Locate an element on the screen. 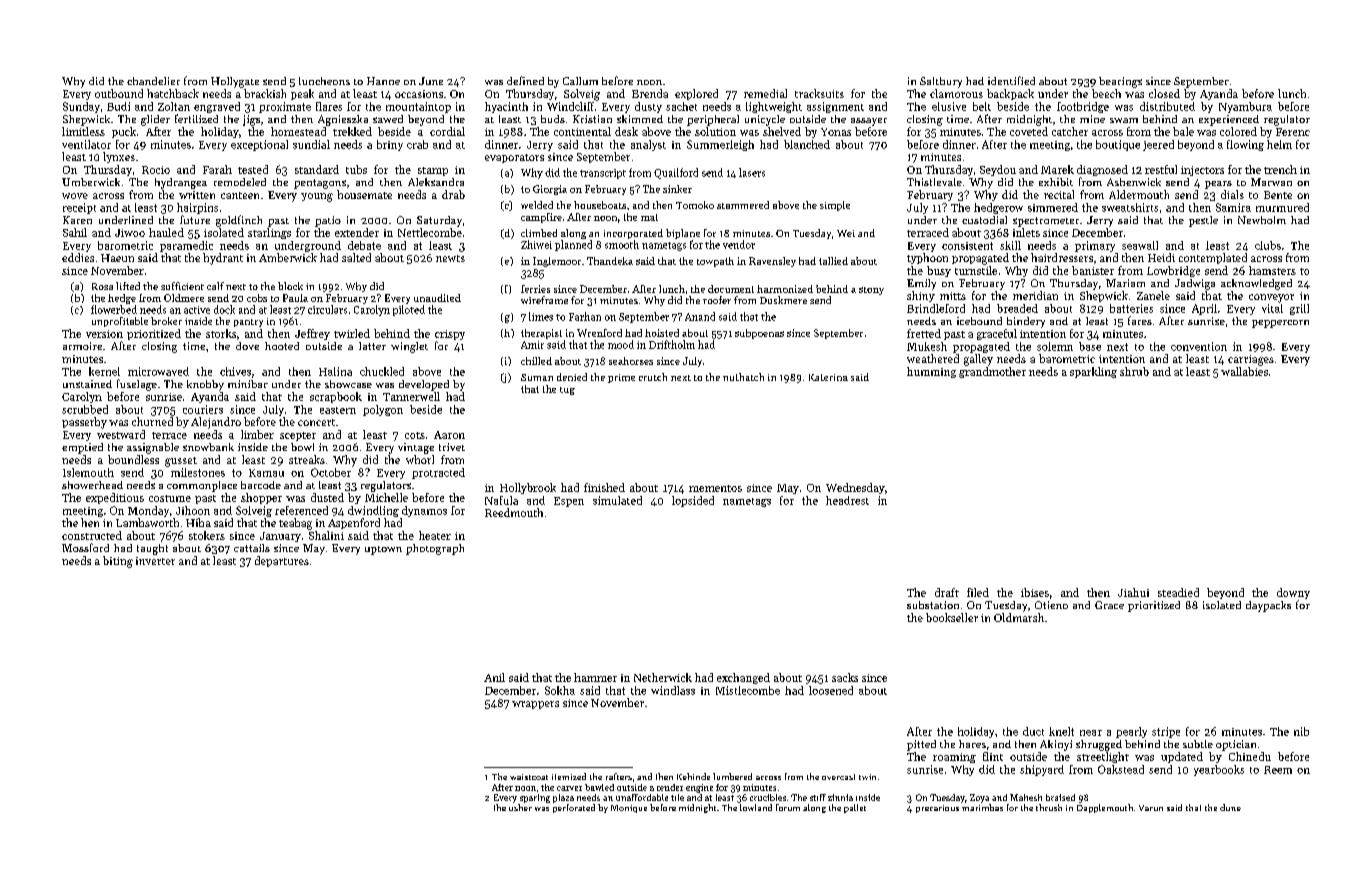  Callum is located at coordinates (580, 81).
